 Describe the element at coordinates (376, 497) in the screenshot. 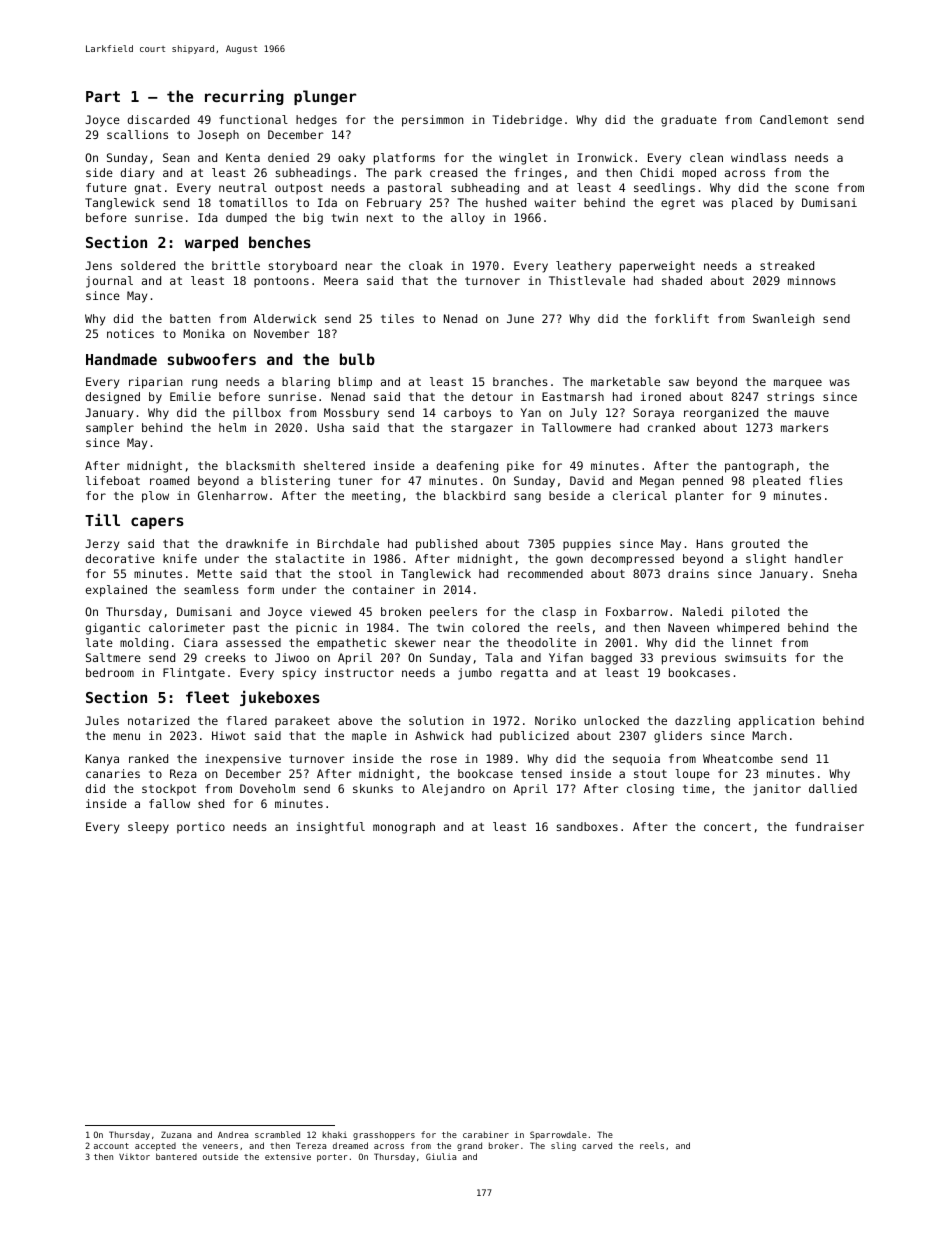

I see `meeting` at that location.
